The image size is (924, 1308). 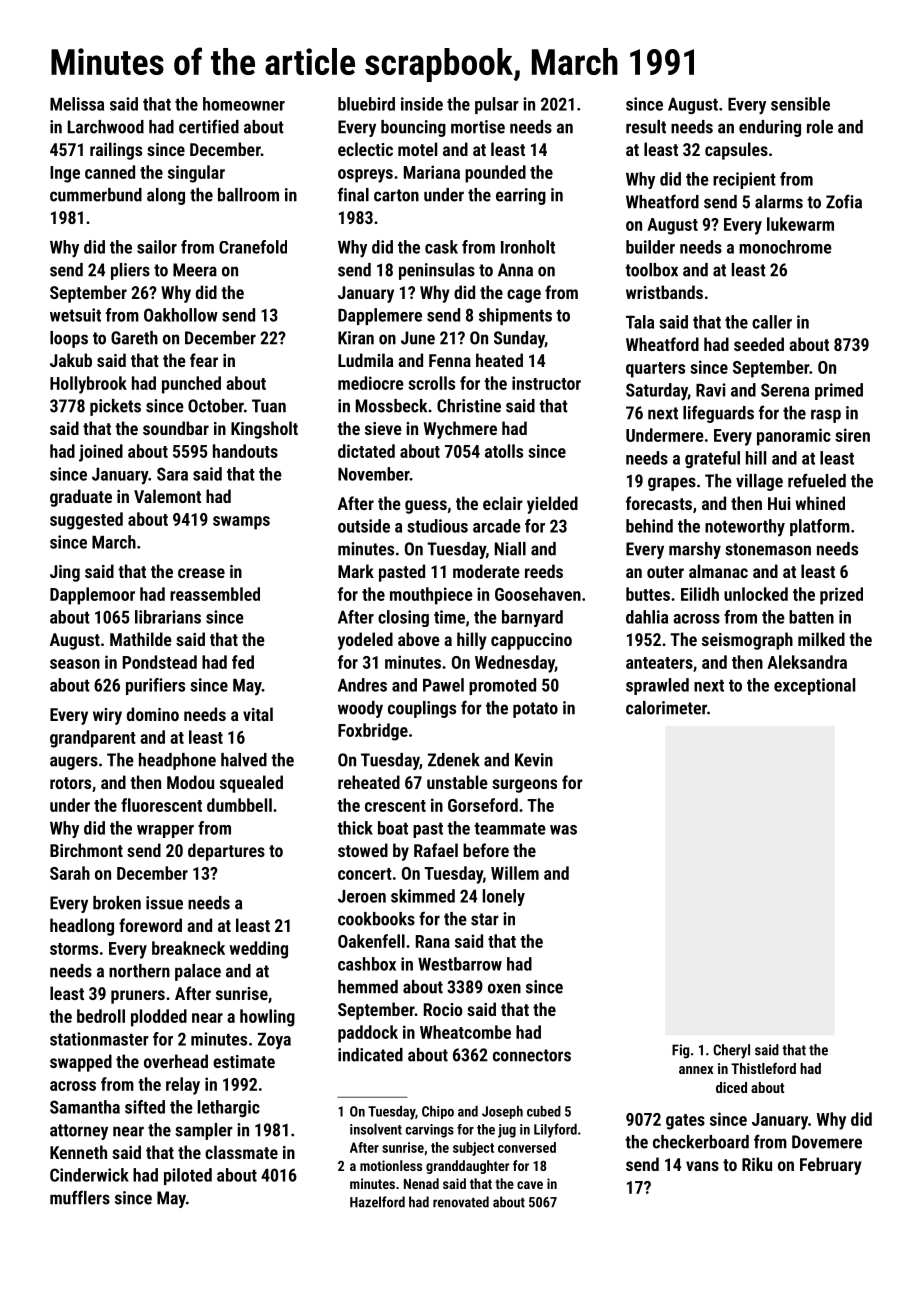 I want to click on eclair, so click(x=503, y=503).
